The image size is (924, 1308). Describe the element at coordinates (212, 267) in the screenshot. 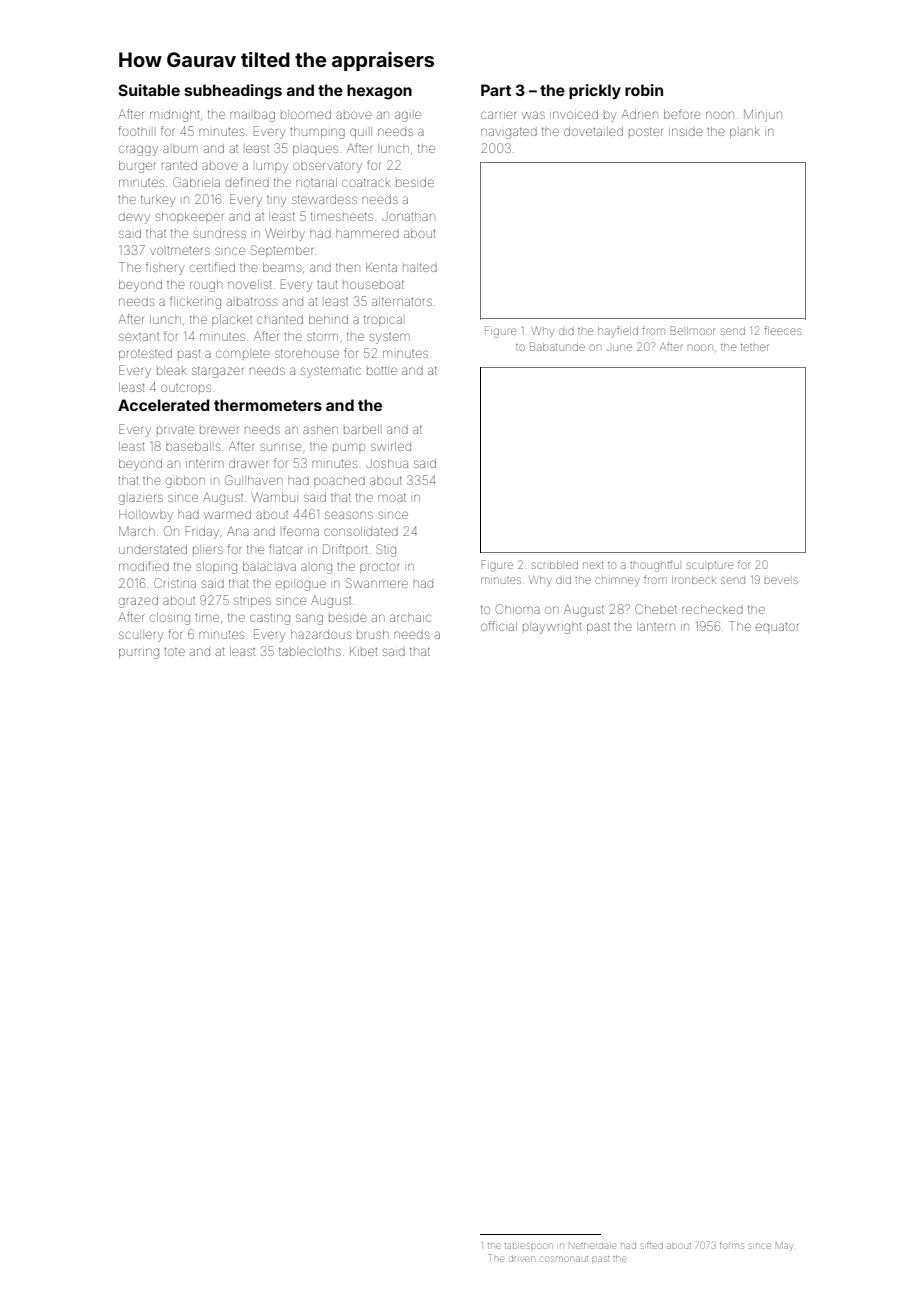

I see `certified` at that location.
